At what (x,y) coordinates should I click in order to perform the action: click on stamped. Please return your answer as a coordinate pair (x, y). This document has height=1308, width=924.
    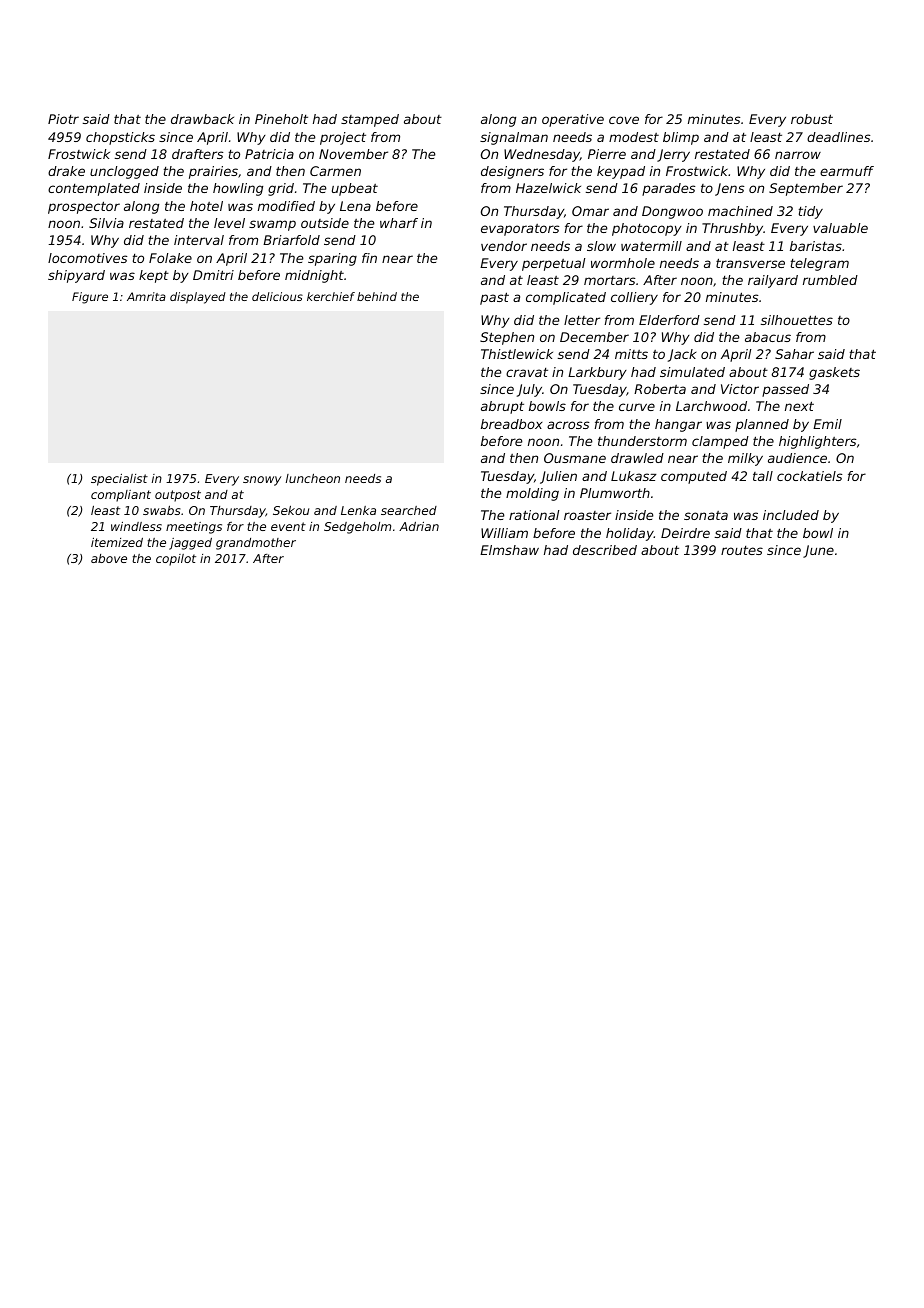
    Looking at the image, I should click on (370, 120).
